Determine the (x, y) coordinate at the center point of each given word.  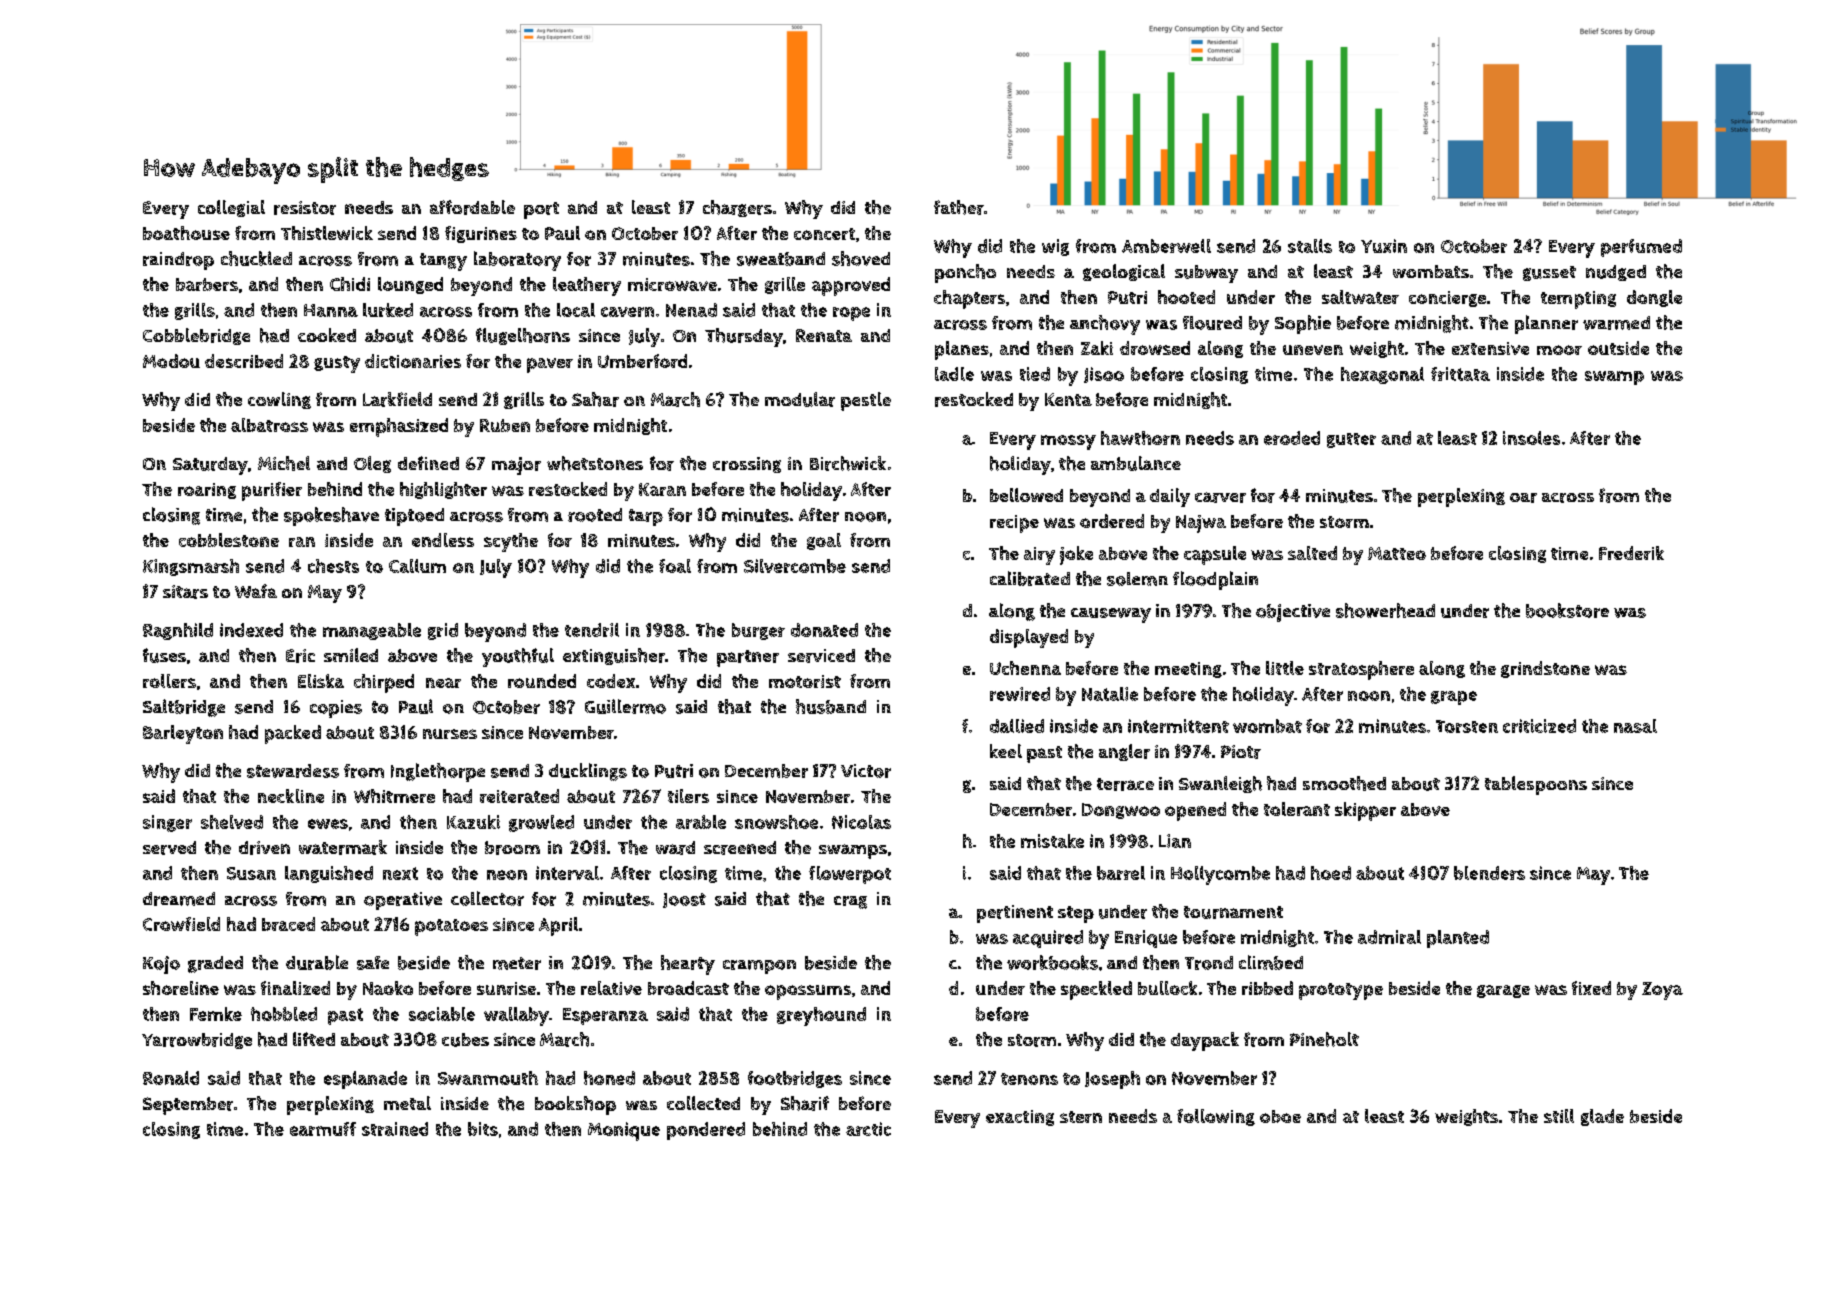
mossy (1068, 442)
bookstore (1567, 610)
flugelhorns (523, 336)
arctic (868, 1129)
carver (1220, 497)
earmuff (323, 1129)
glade (1602, 1117)
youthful (518, 657)
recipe (1014, 524)
